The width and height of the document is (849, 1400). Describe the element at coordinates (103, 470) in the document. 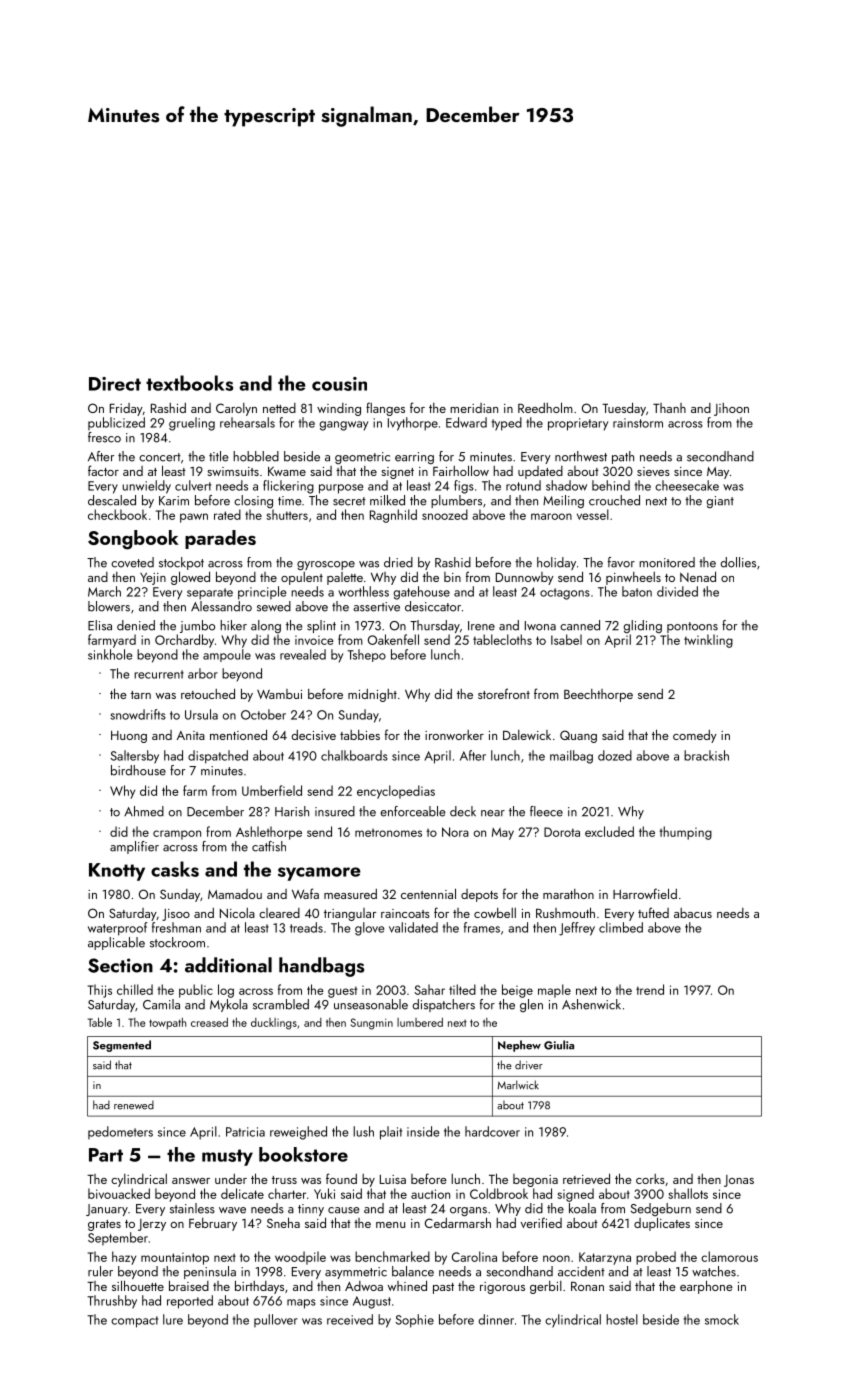

I see `factor` at that location.
